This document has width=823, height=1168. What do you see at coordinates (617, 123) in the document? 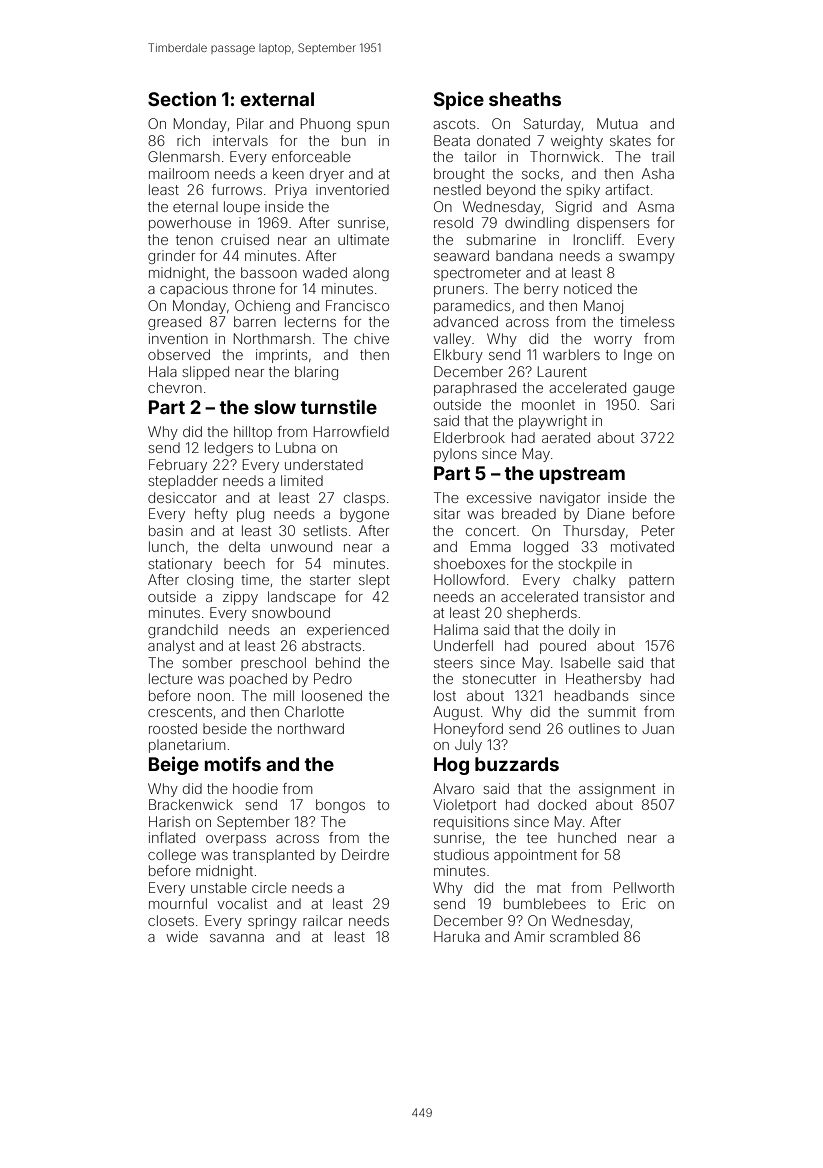
I see `Mutua` at bounding box center [617, 123].
